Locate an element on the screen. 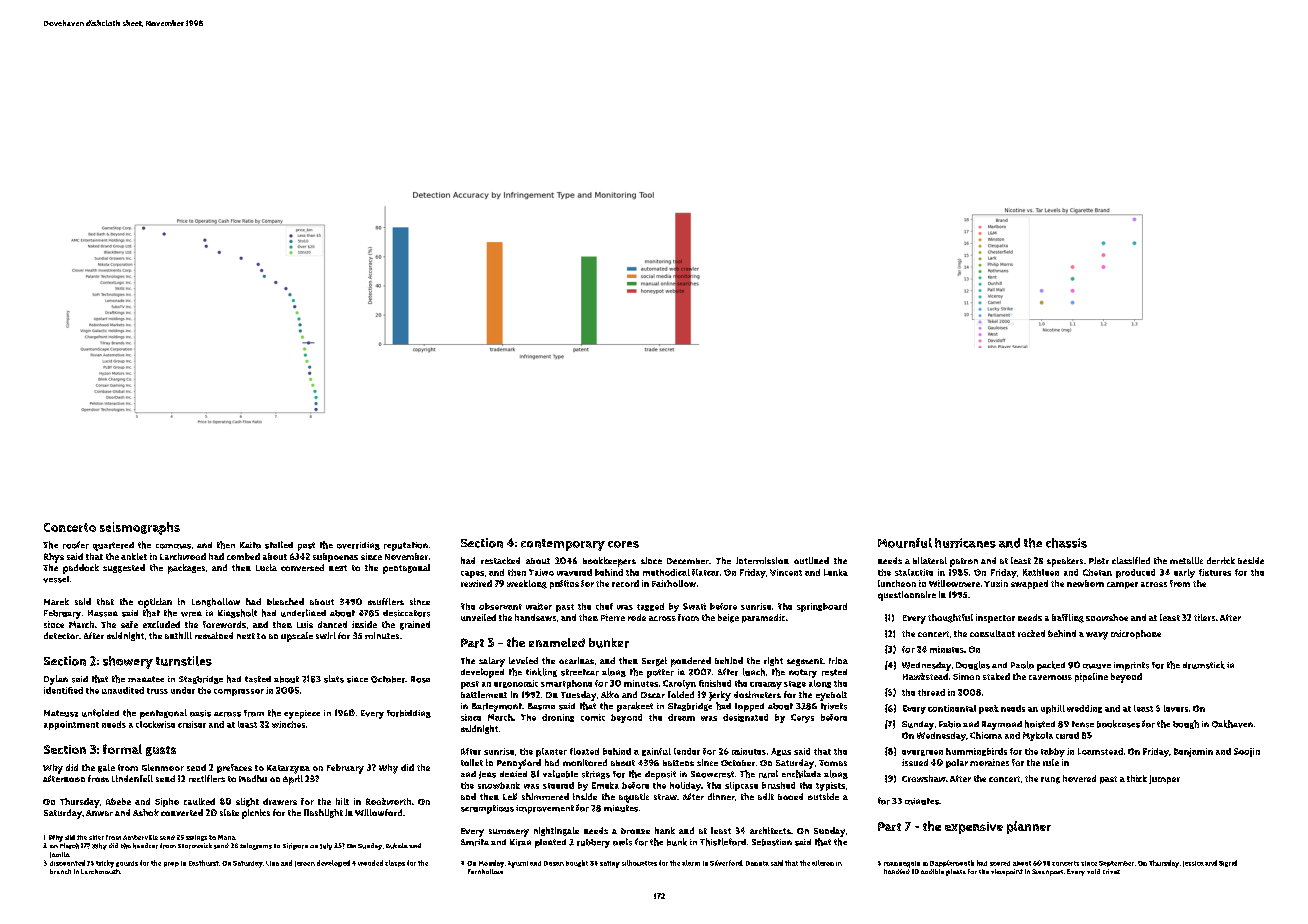  segment is located at coordinates (805, 662).
